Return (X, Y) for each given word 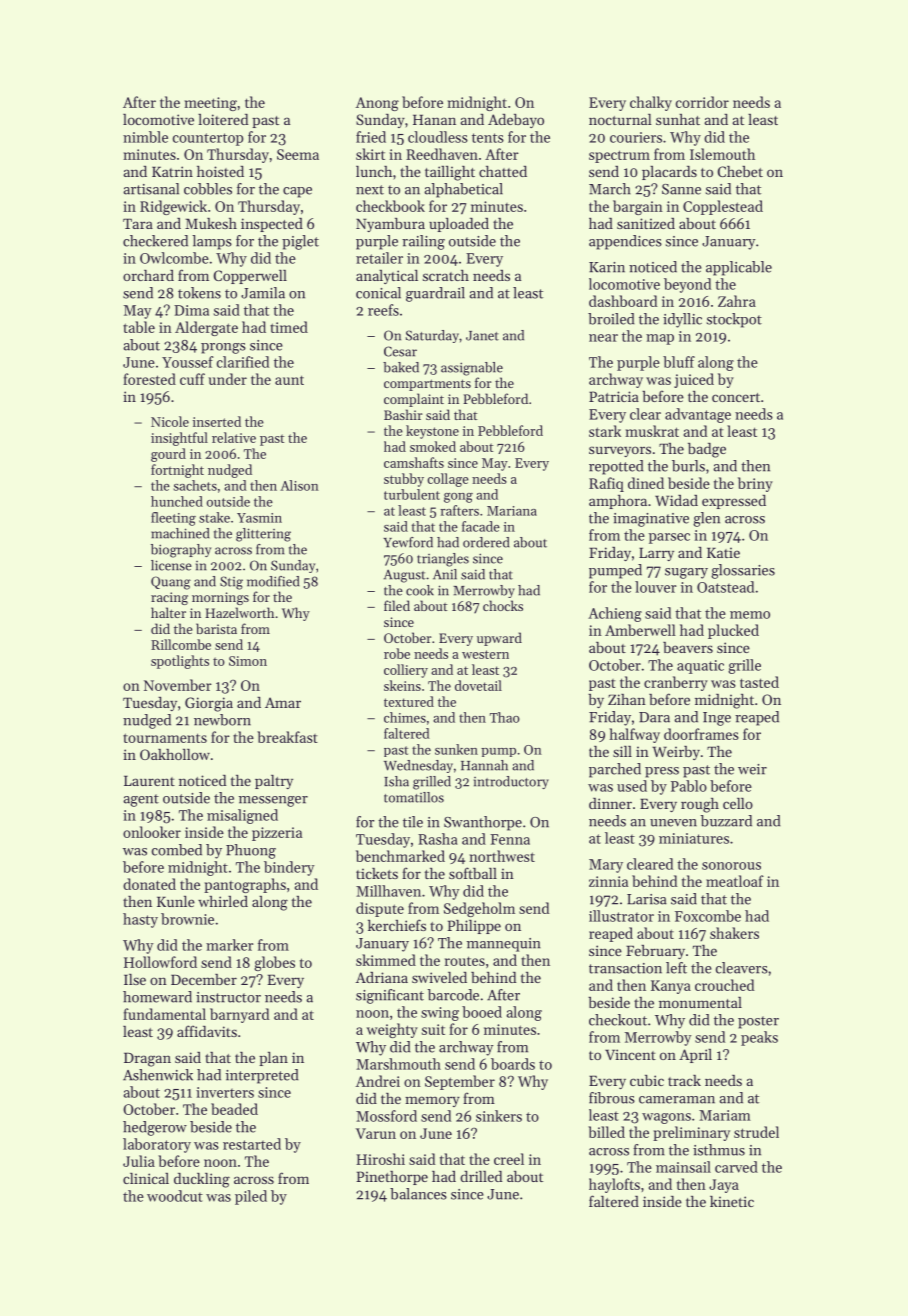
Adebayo (516, 121)
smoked (433, 446)
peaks (759, 1038)
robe (397, 653)
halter (168, 612)
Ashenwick (158, 1075)
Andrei (378, 1081)
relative (234, 437)
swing (440, 1014)
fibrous (612, 1098)
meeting (211, 104)
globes (275, 963)
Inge (717, 719)
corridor (702, 102)
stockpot (734, 320)
